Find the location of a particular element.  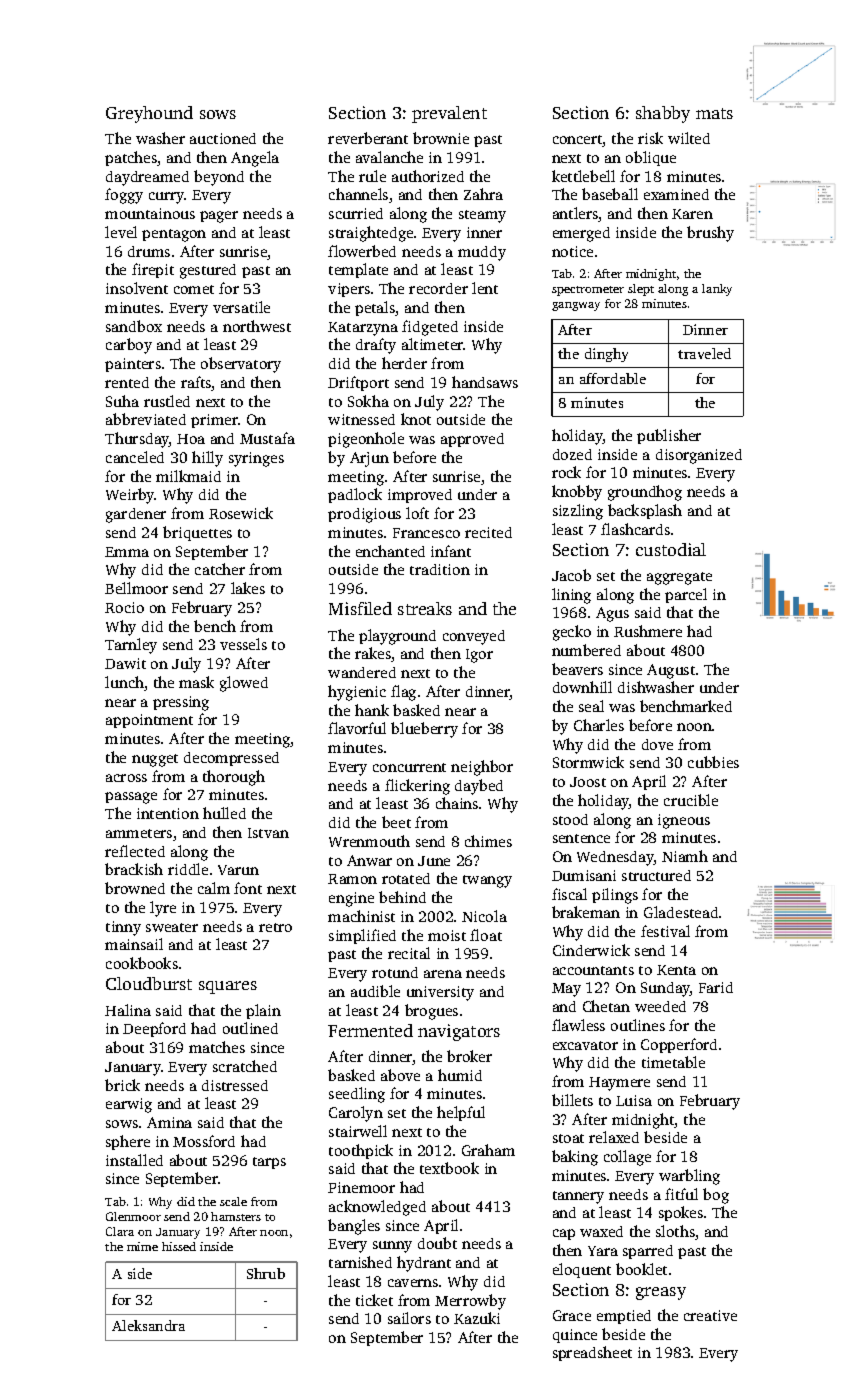

toothpick is located at coordinates (361, 1151).
